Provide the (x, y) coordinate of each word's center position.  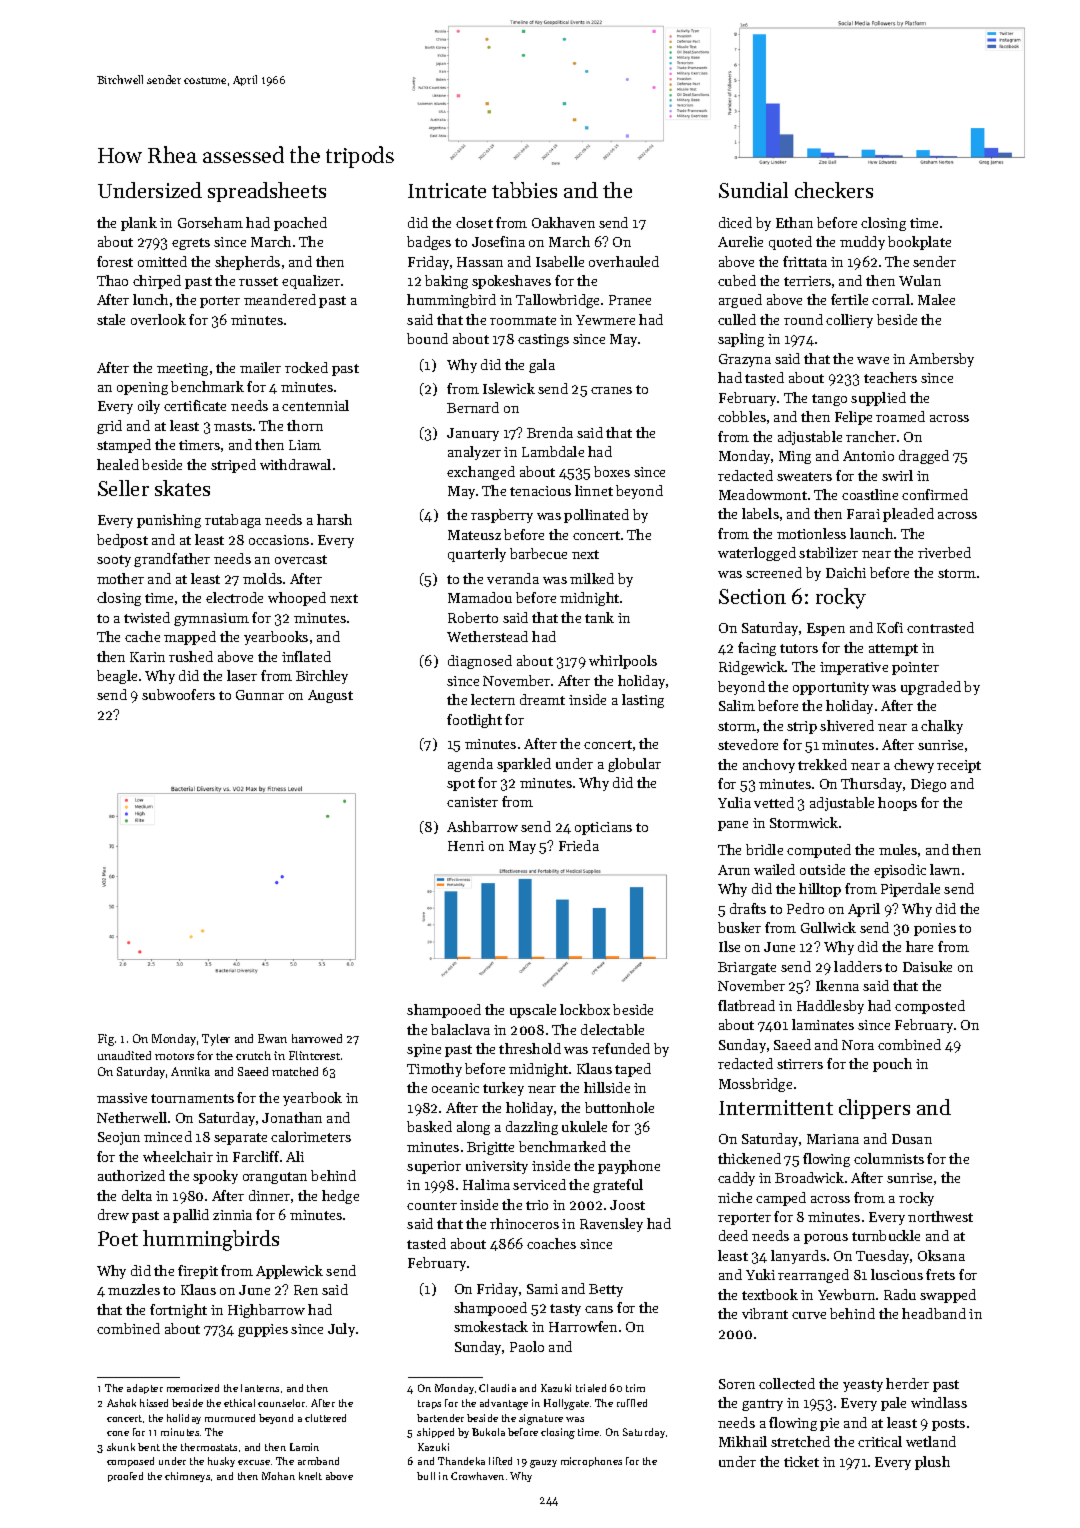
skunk (121, 1447)
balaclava (460, 1029)
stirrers (800, 1064)
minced (168, 1136)
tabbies (524, 190)
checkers (834, 190)
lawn (945, 869)
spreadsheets (267, 192)
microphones (591, 1462)
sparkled (524, 765)
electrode (234, 597)
